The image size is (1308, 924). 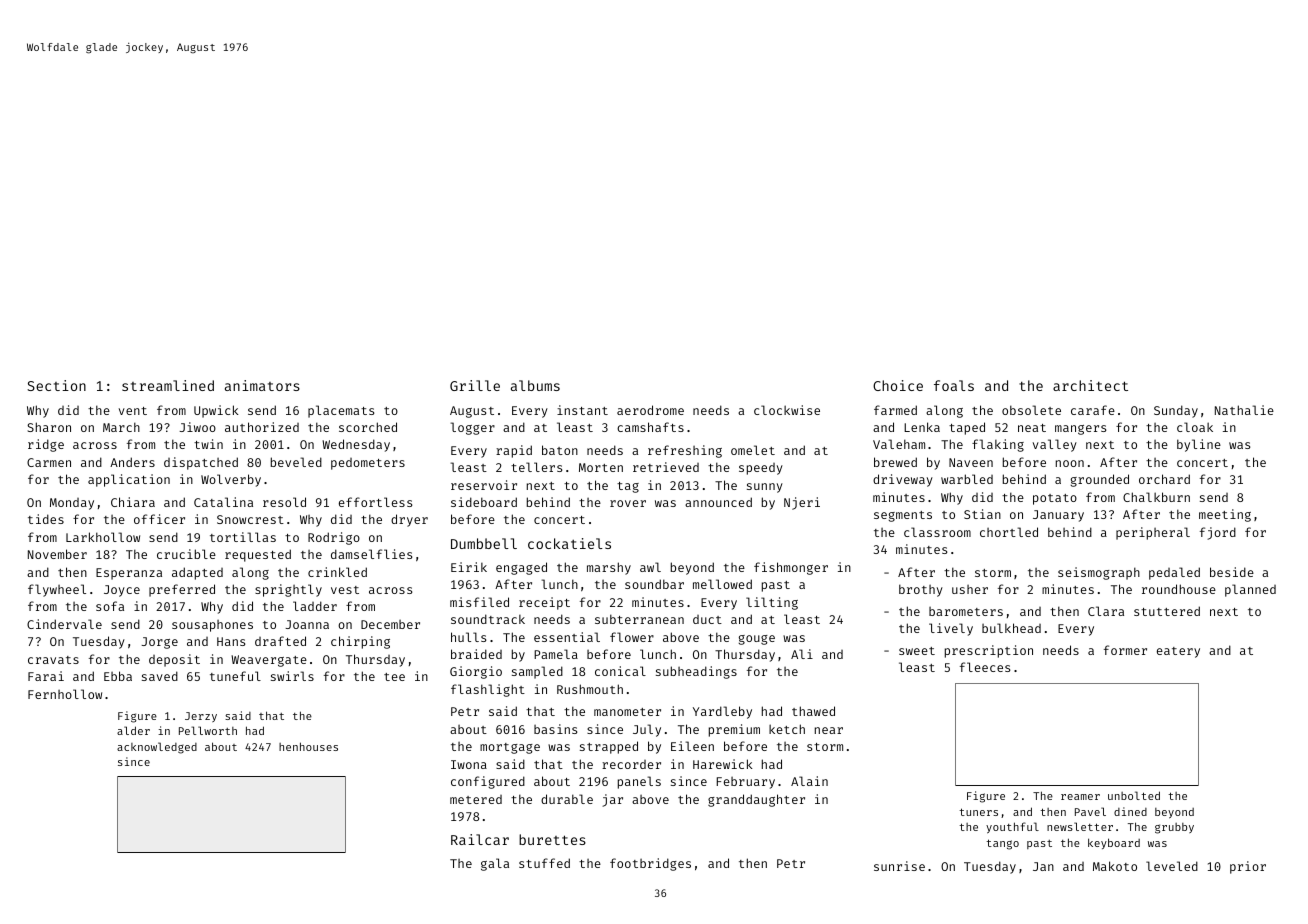 What do you see at coordinates (535, 385) in the screenshot?
I see `albums` at bounding box center [535, 385].
